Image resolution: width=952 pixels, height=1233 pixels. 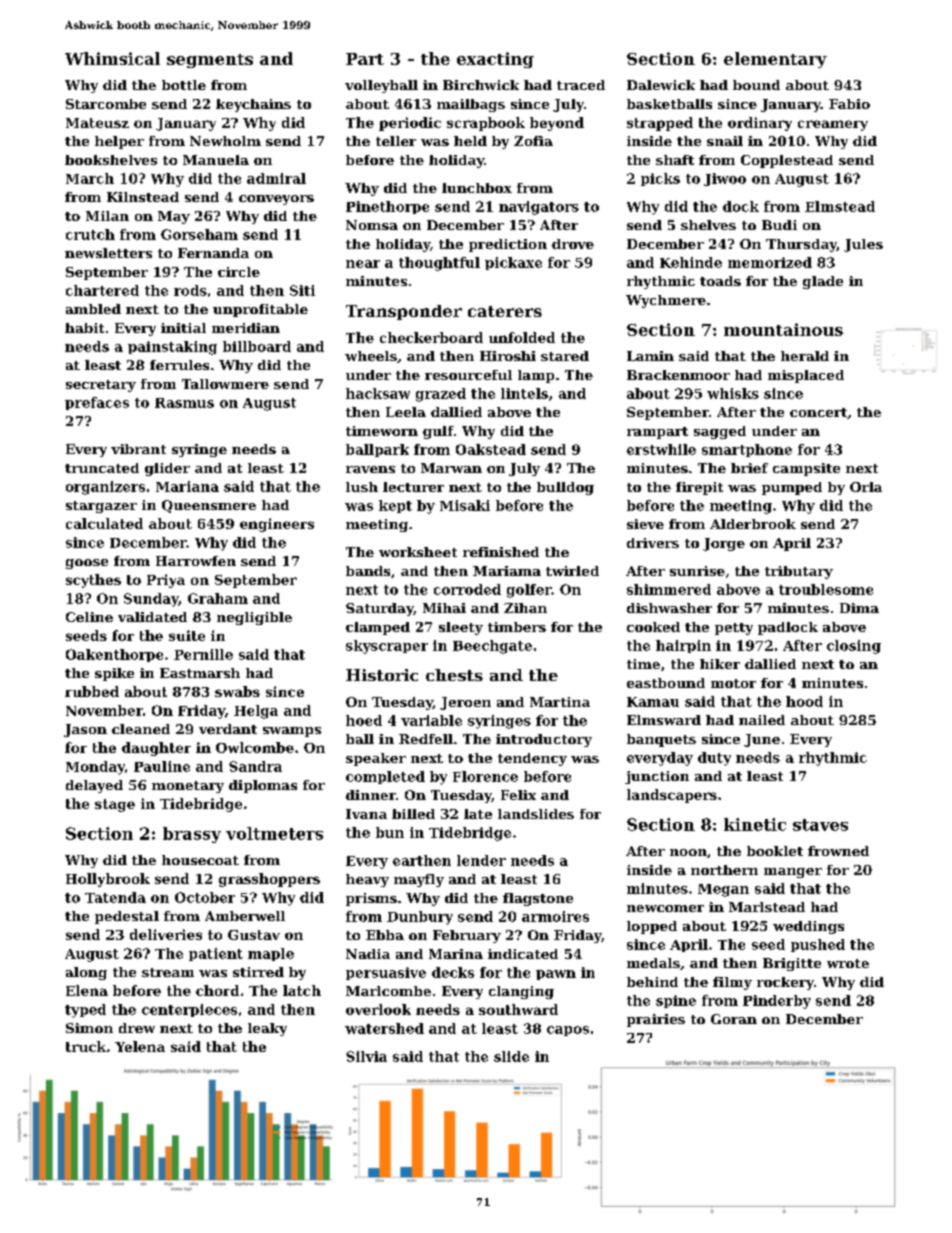 What do you see at coordinates (733, 393) in the document?
I see `whisks` at bounding box center [733, 393].
